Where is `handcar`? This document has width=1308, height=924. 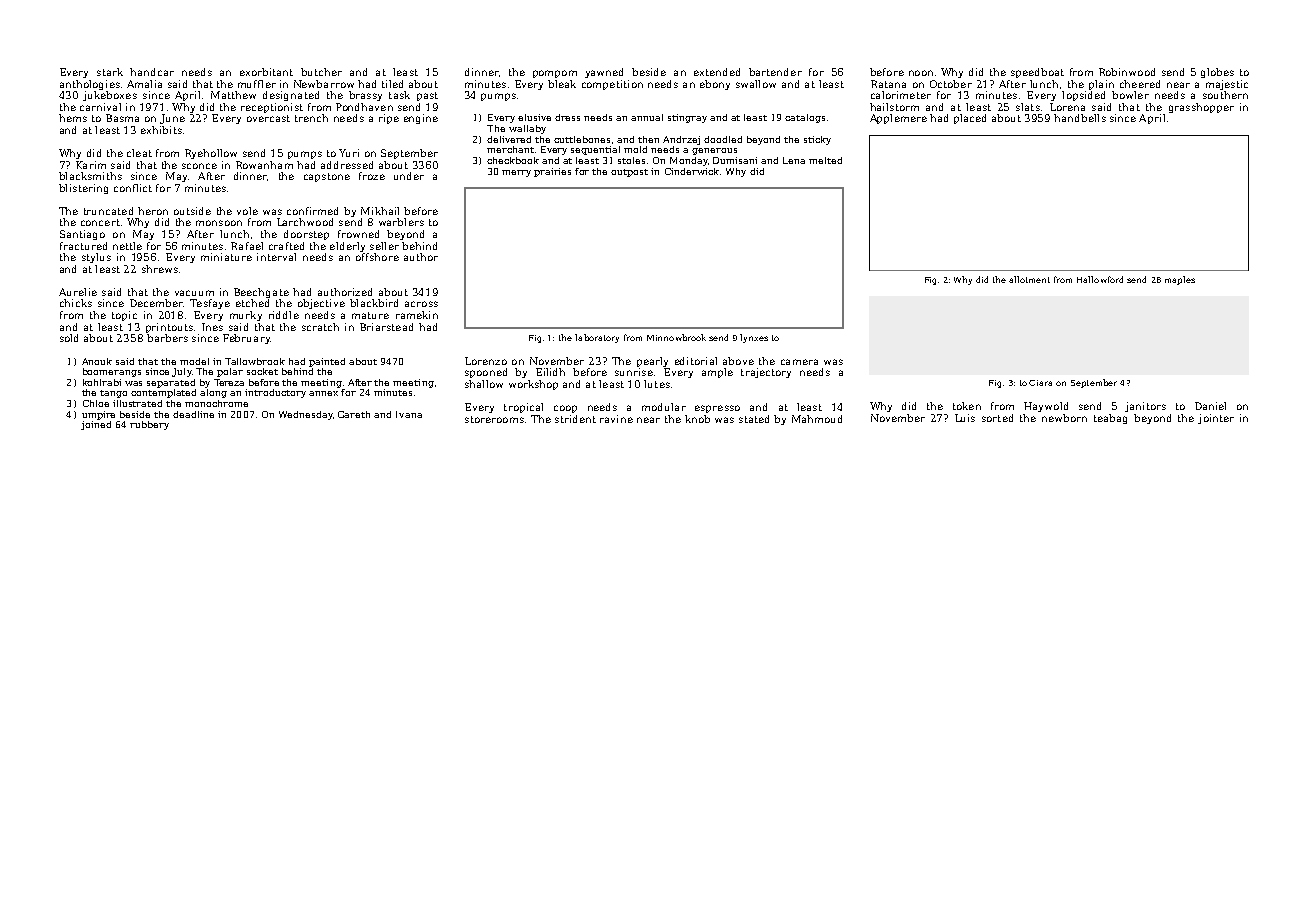
handcar is located at coordinates (152, 72).
